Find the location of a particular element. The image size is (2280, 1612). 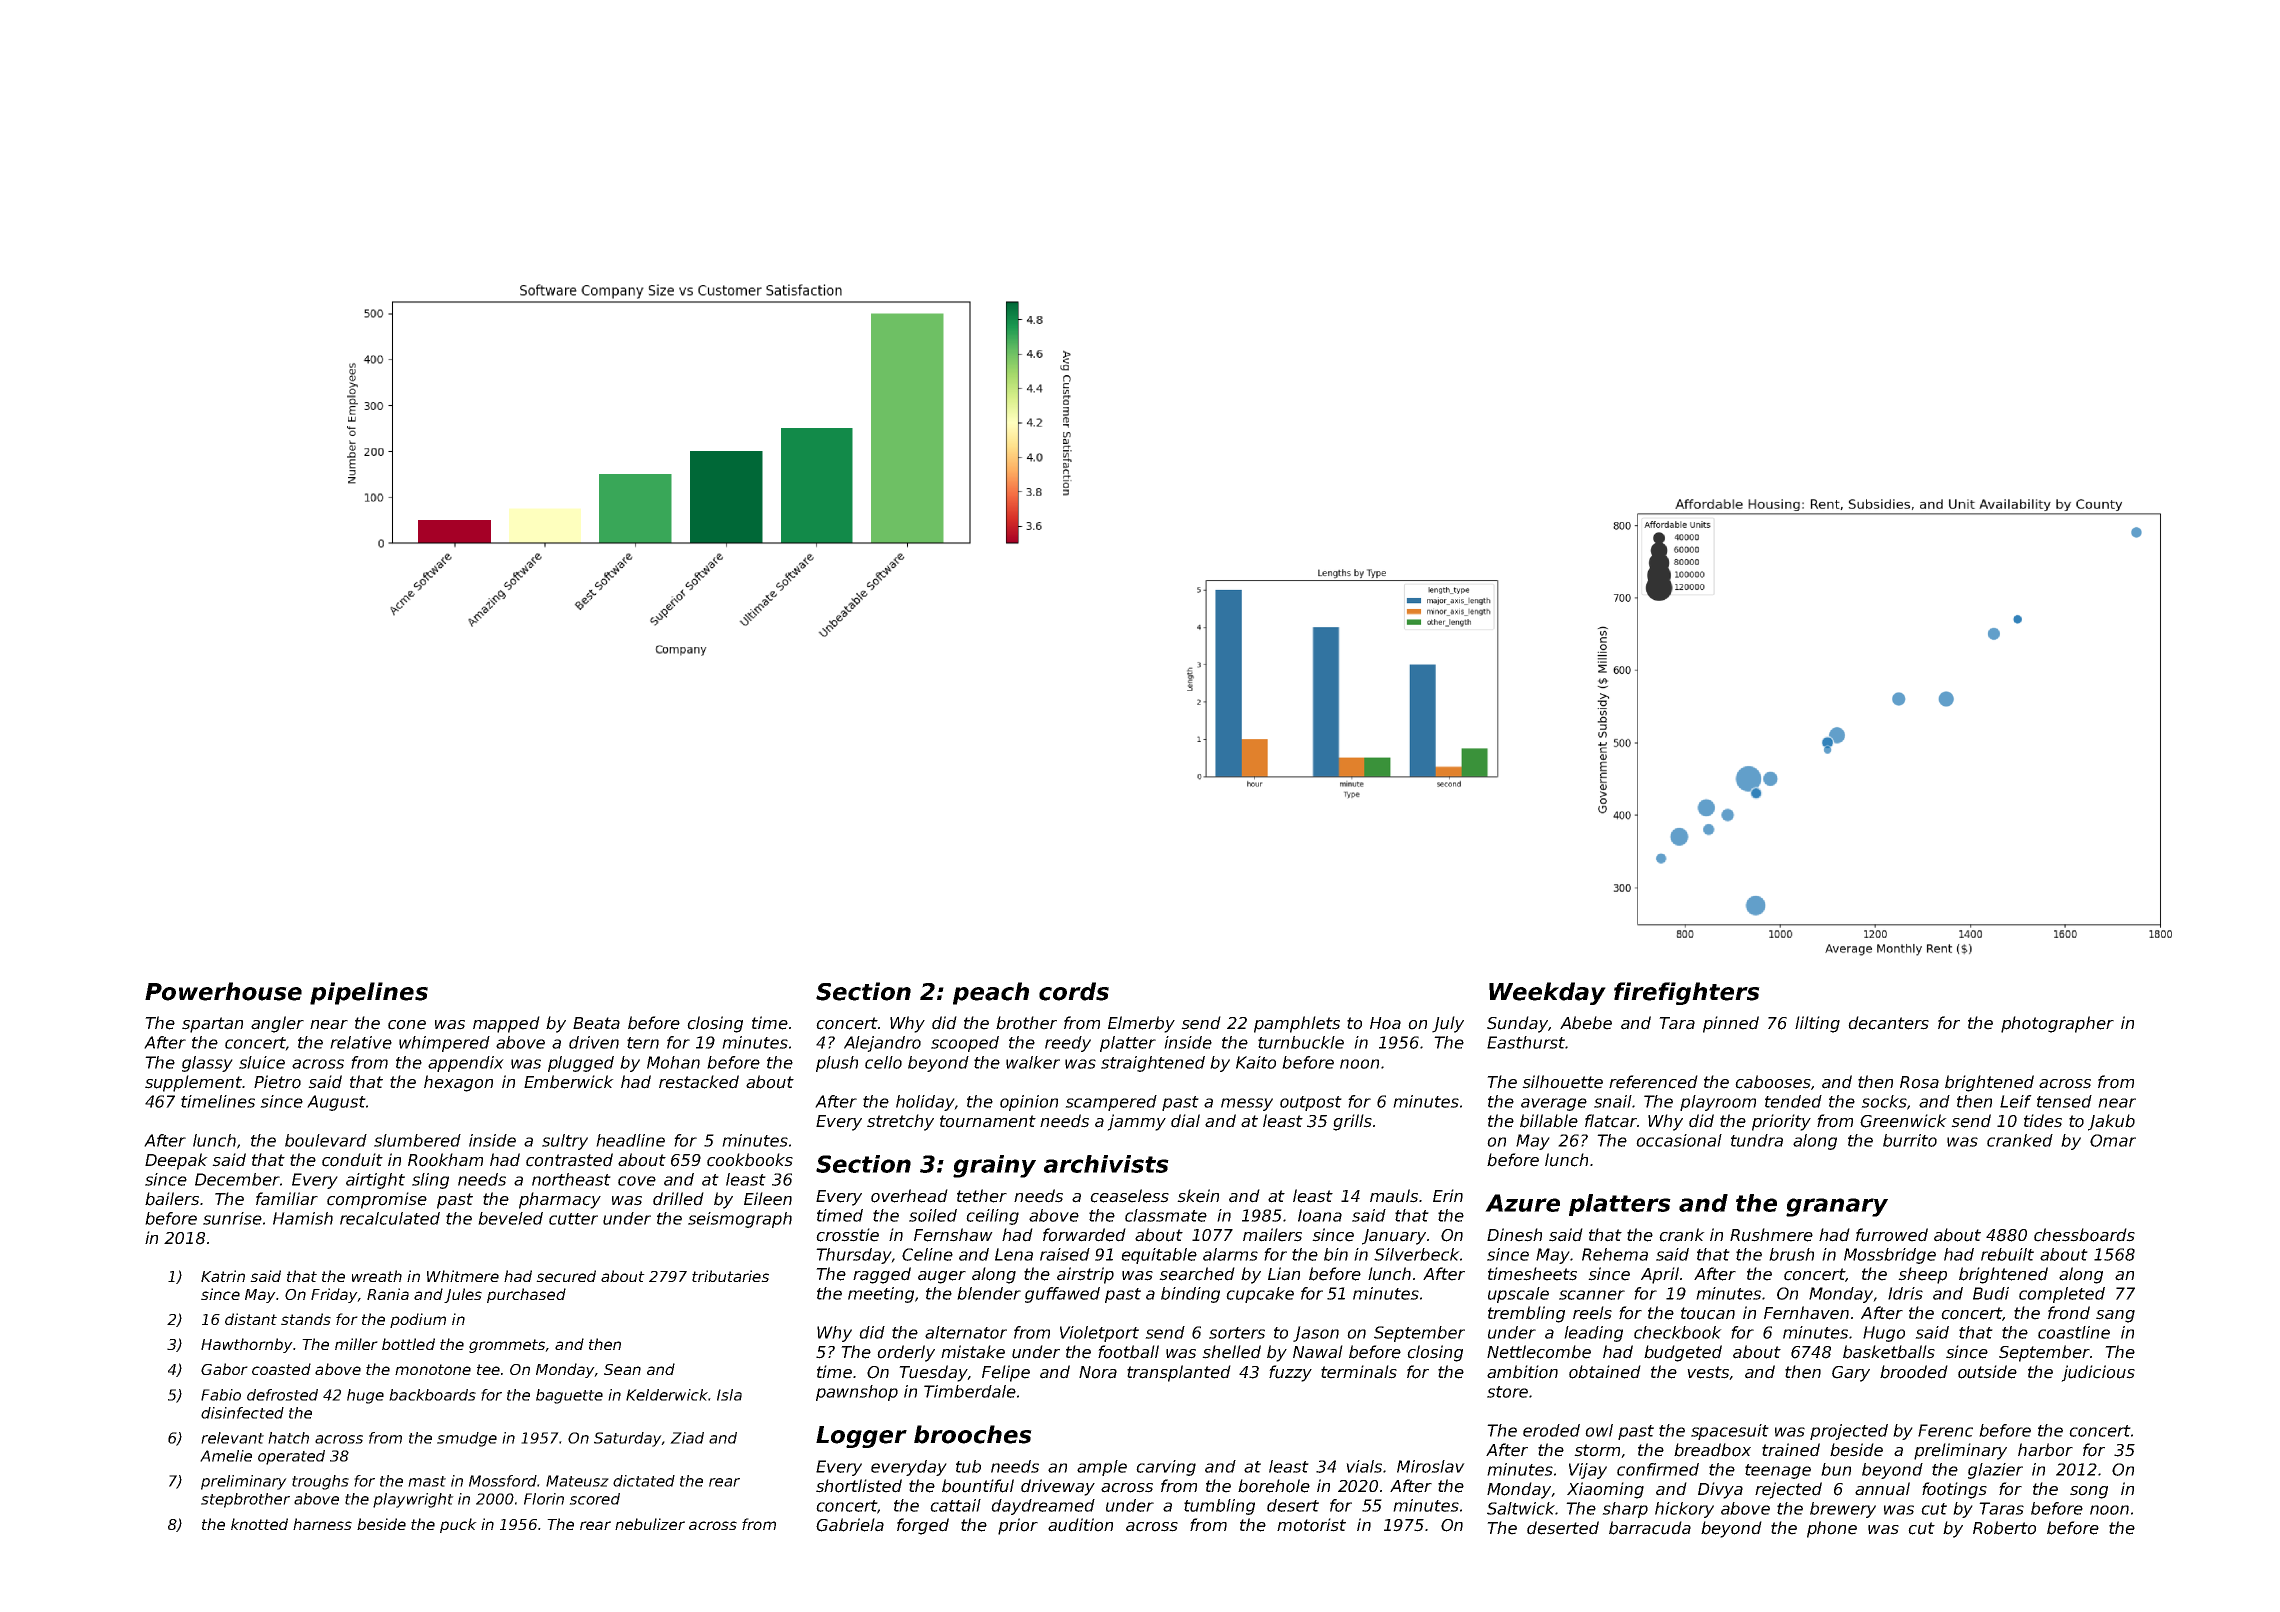

furrowed is located at coordinates (1892, 1235).
